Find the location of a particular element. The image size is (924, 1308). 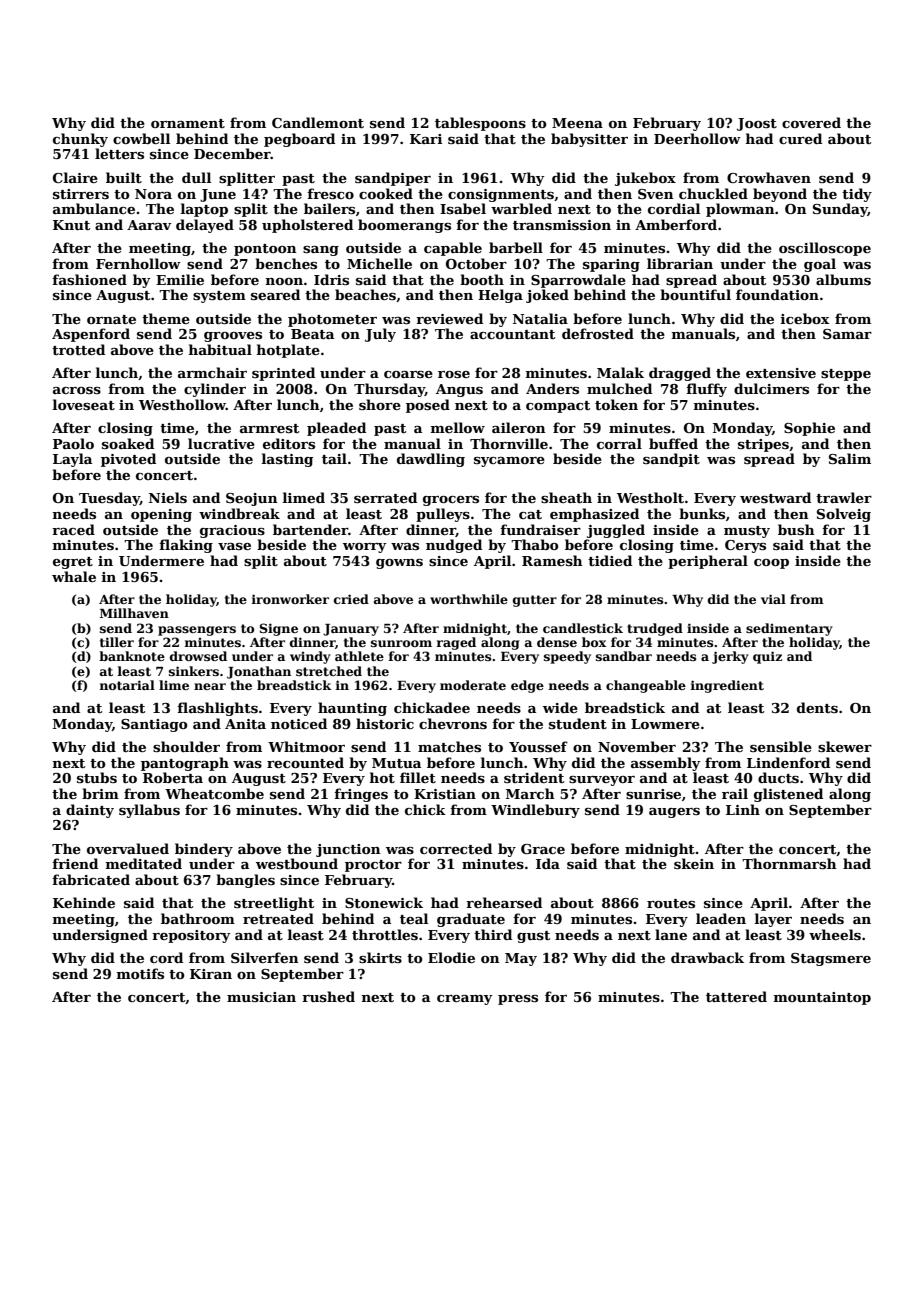

stripes is located at coordinates (763, 445).
